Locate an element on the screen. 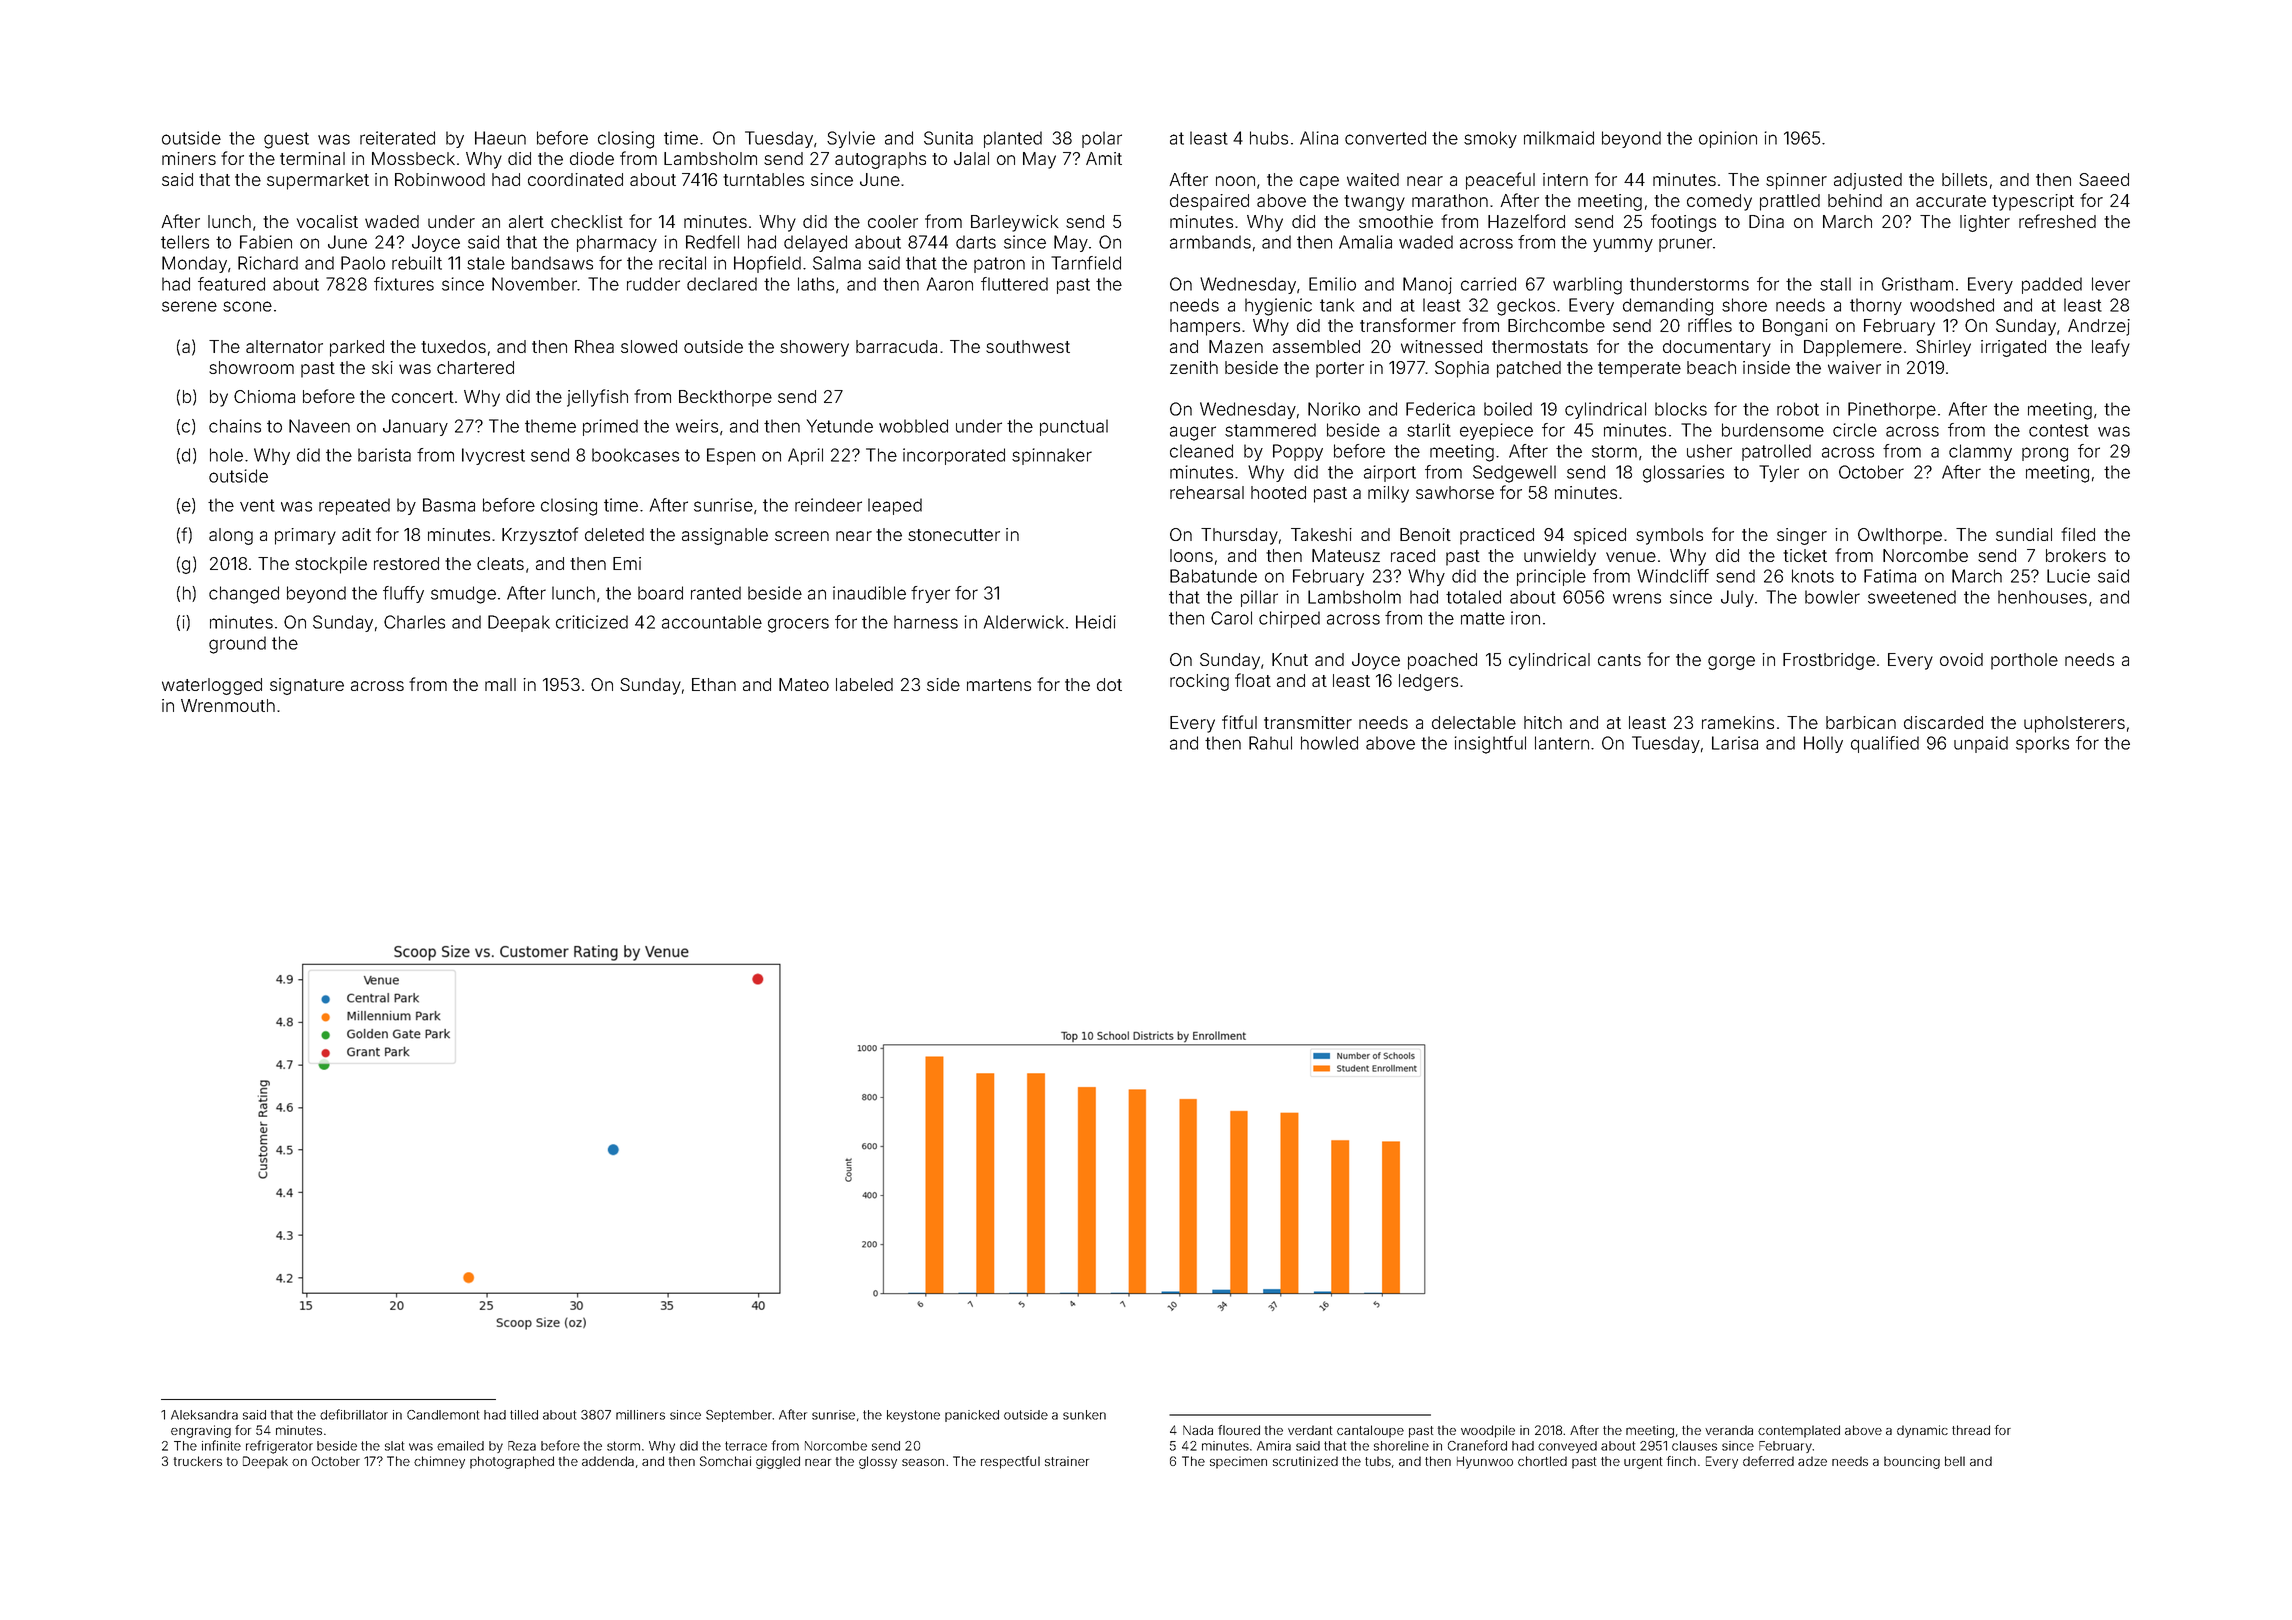 This screenshot has height=1620, width=2292. Rahul is located at coordinates (1270, 743).
